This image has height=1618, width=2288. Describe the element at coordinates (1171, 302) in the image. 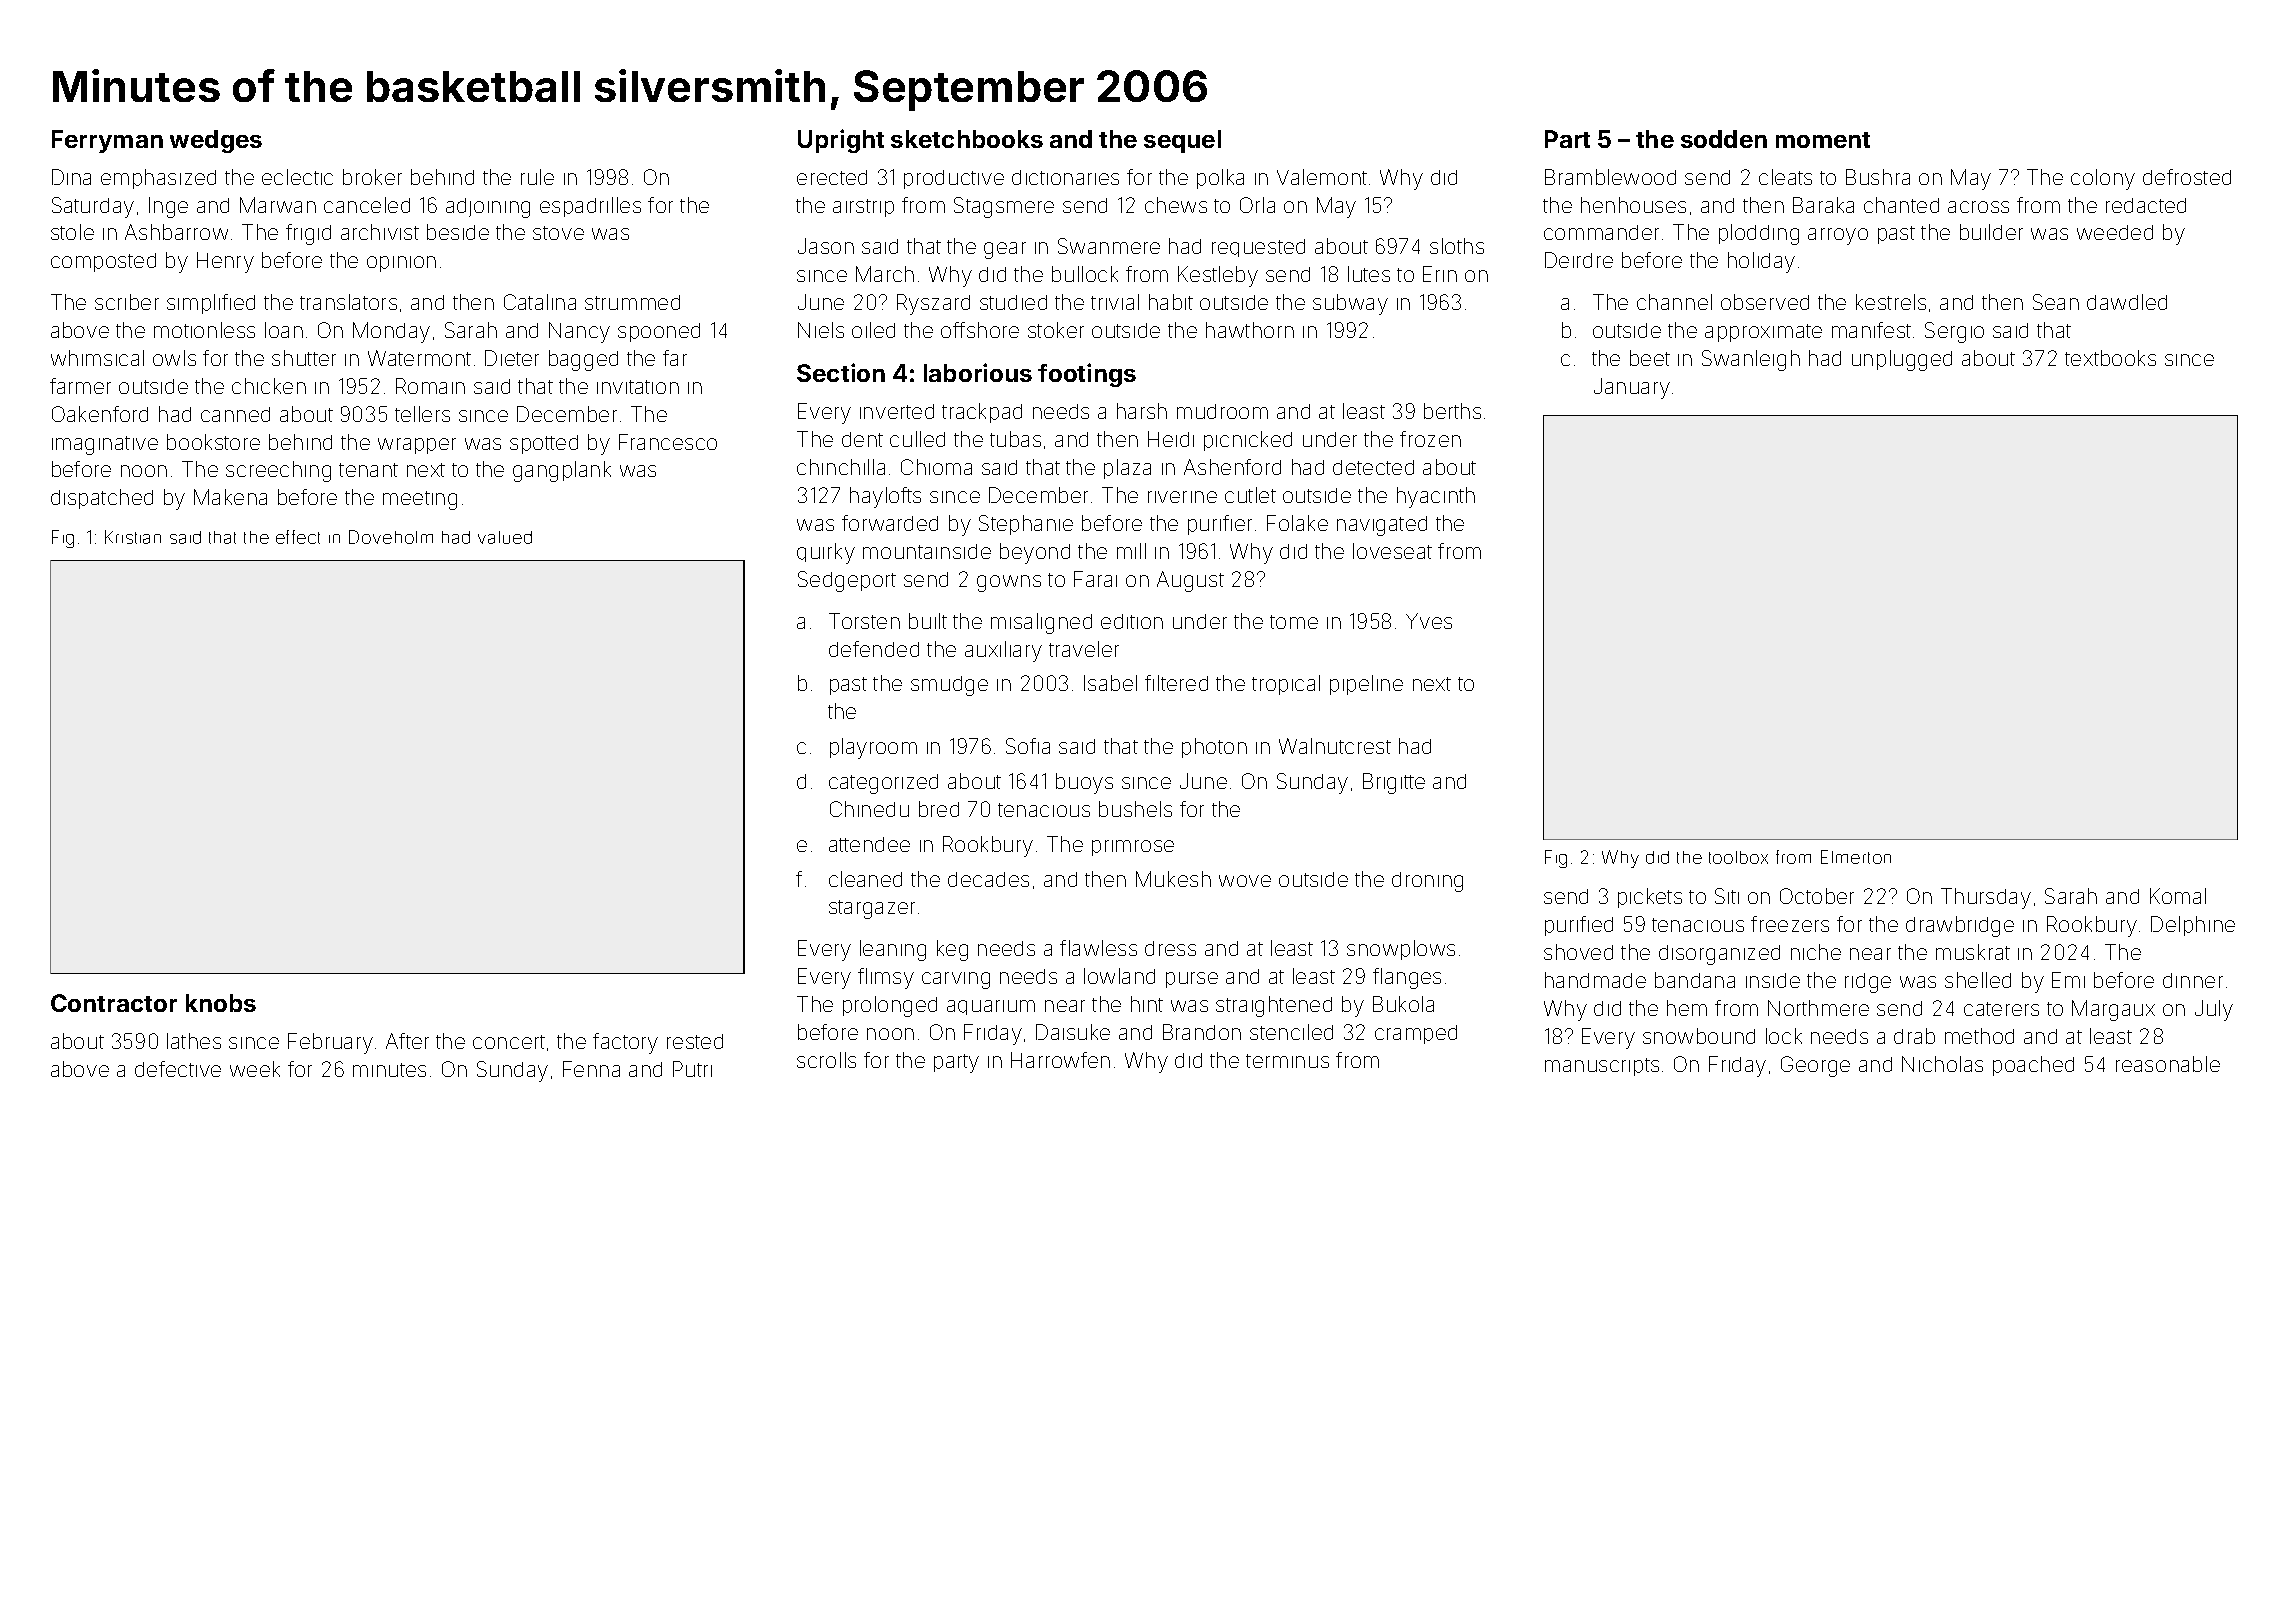

I see `habit` at that location.
